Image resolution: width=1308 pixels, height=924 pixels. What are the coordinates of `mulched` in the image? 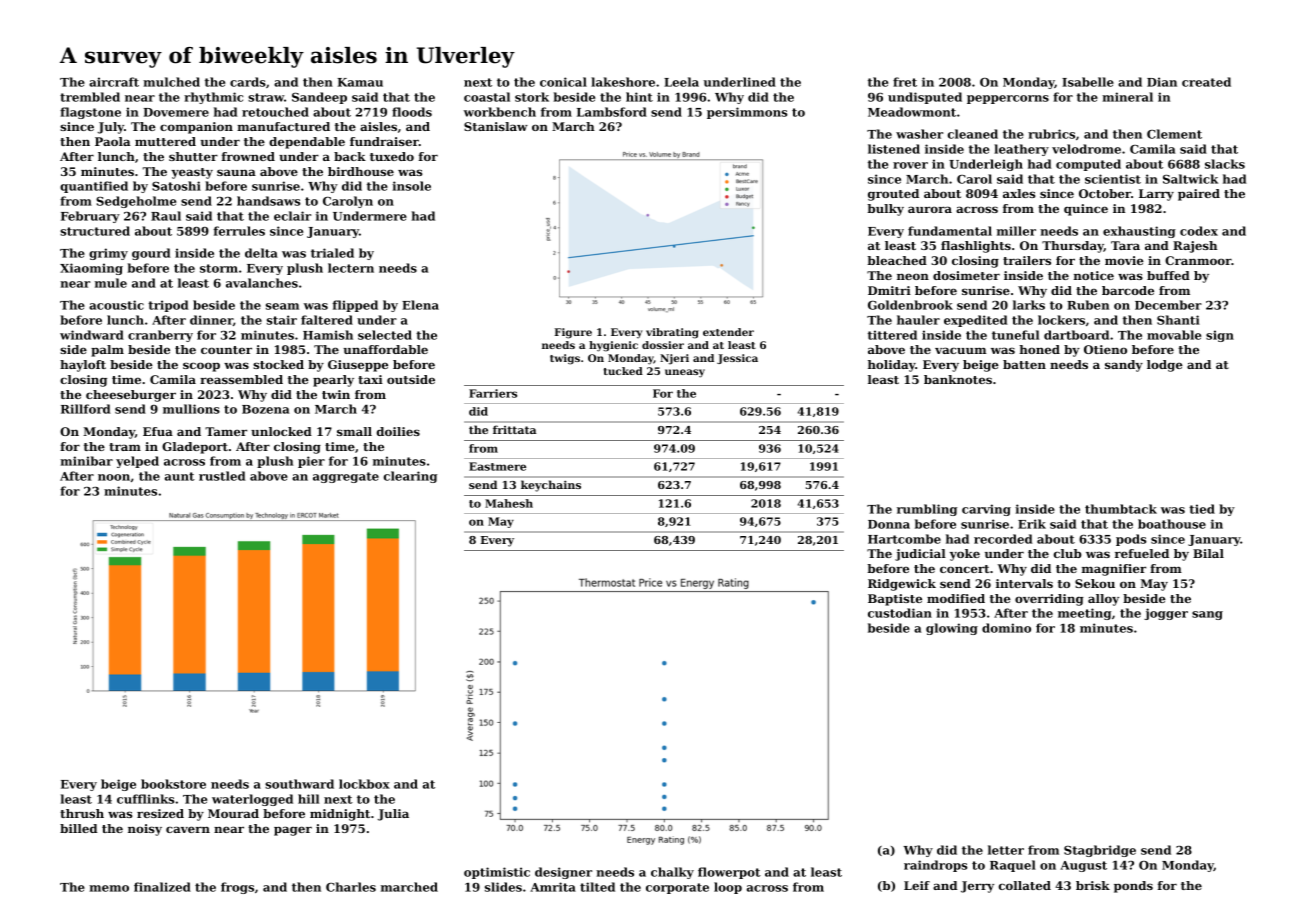 It's located at (171, 82).
